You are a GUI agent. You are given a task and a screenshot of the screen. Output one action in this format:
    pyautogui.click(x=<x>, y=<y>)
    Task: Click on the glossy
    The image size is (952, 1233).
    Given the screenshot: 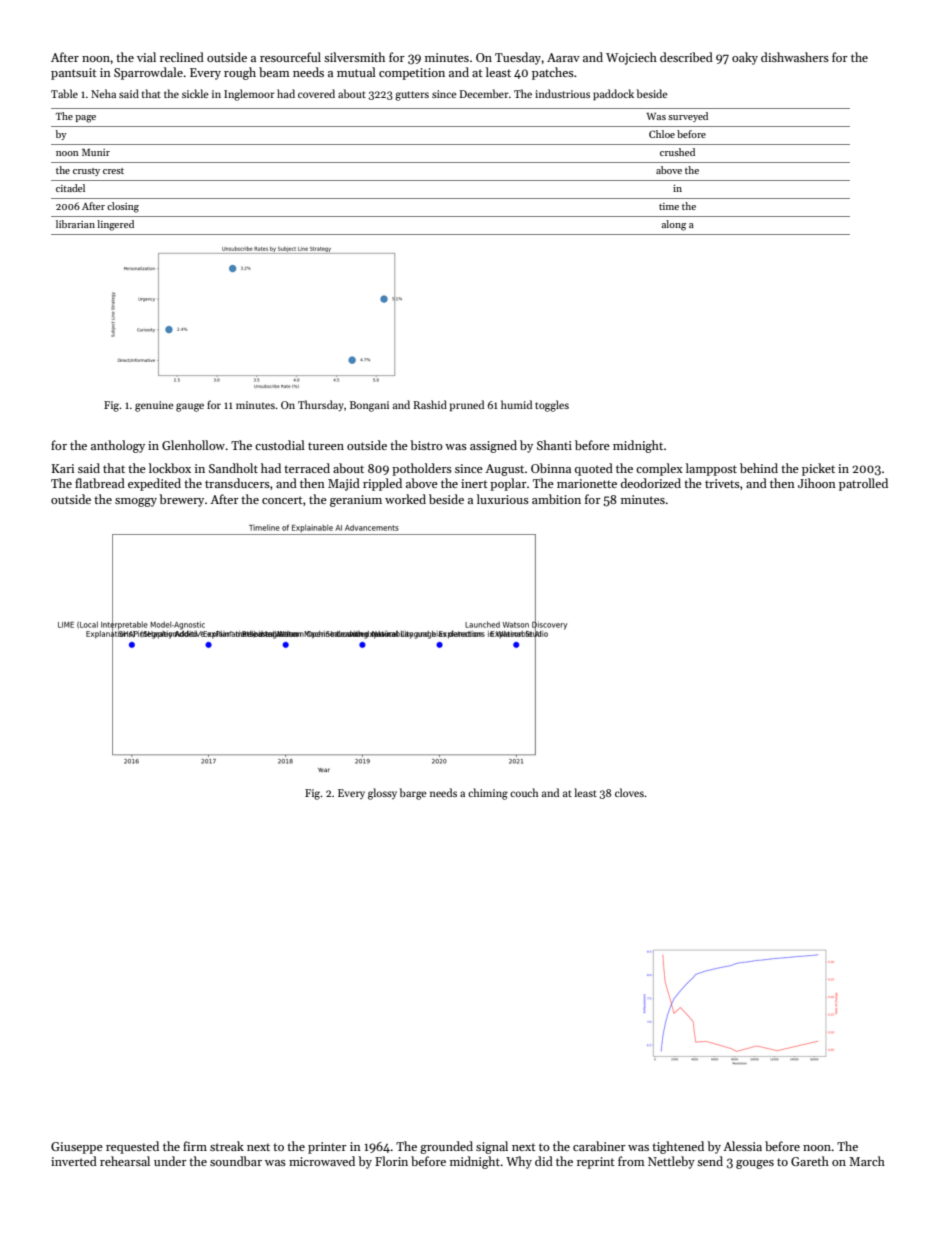 What is the action you would take?
    pyautogui.click(x=382, y=794)
